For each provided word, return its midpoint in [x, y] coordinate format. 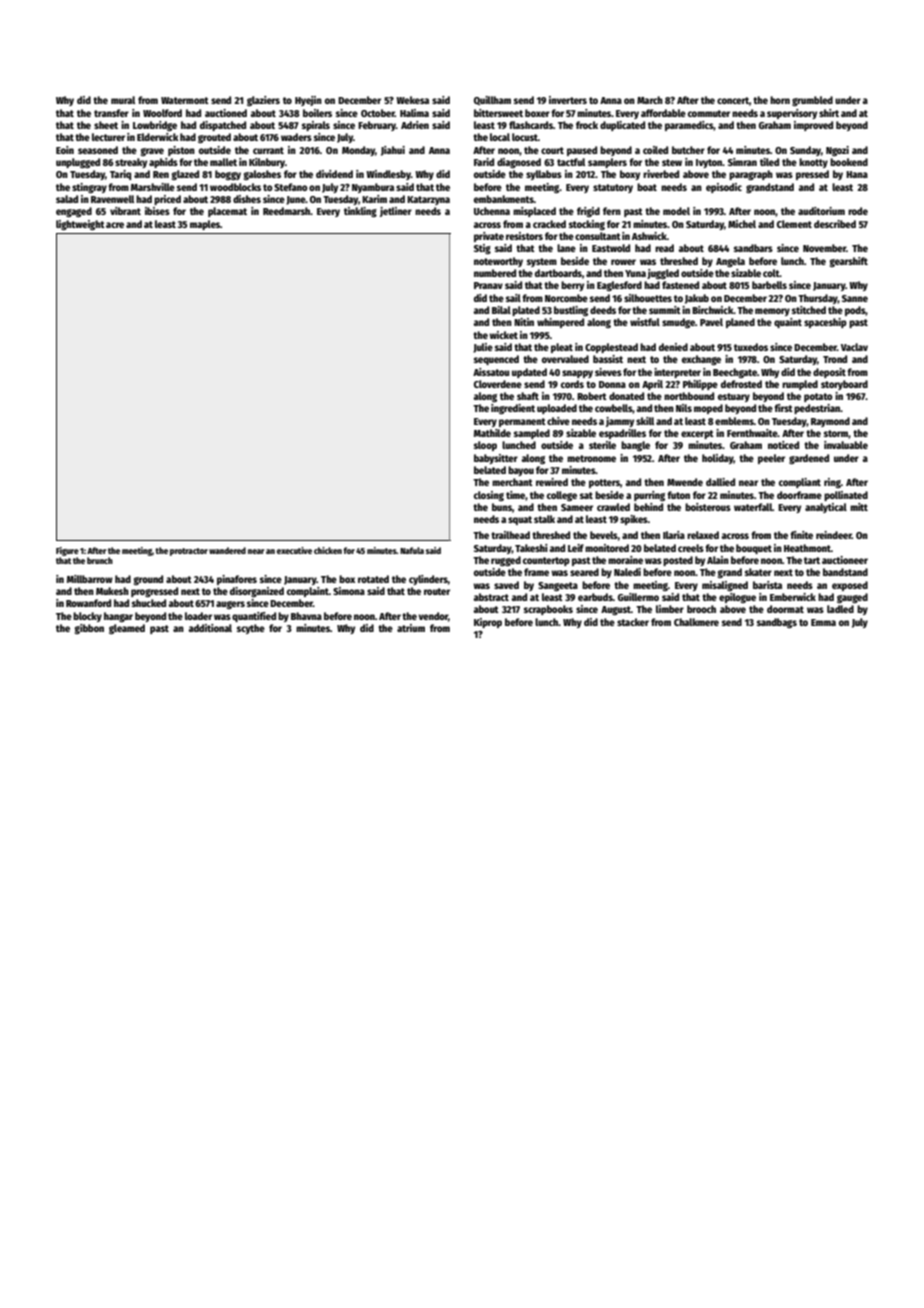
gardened [809, 459]
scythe [251, 629]
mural [123, 100]
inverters [568, 100]
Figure [67, 551]
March [650, 100]
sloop [485, 446]
